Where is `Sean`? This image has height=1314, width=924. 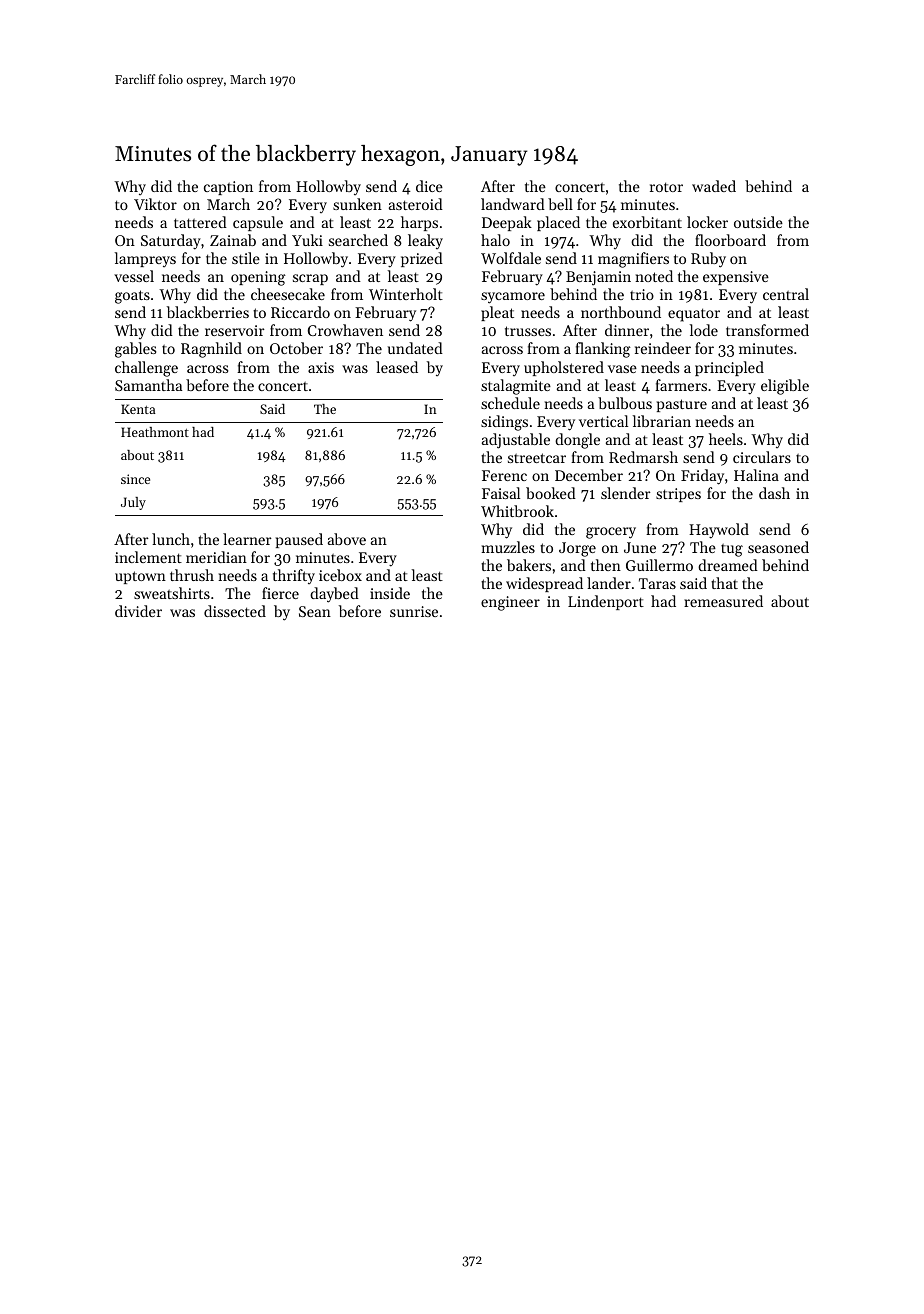 Sean is located at coordinates (315, 611).
